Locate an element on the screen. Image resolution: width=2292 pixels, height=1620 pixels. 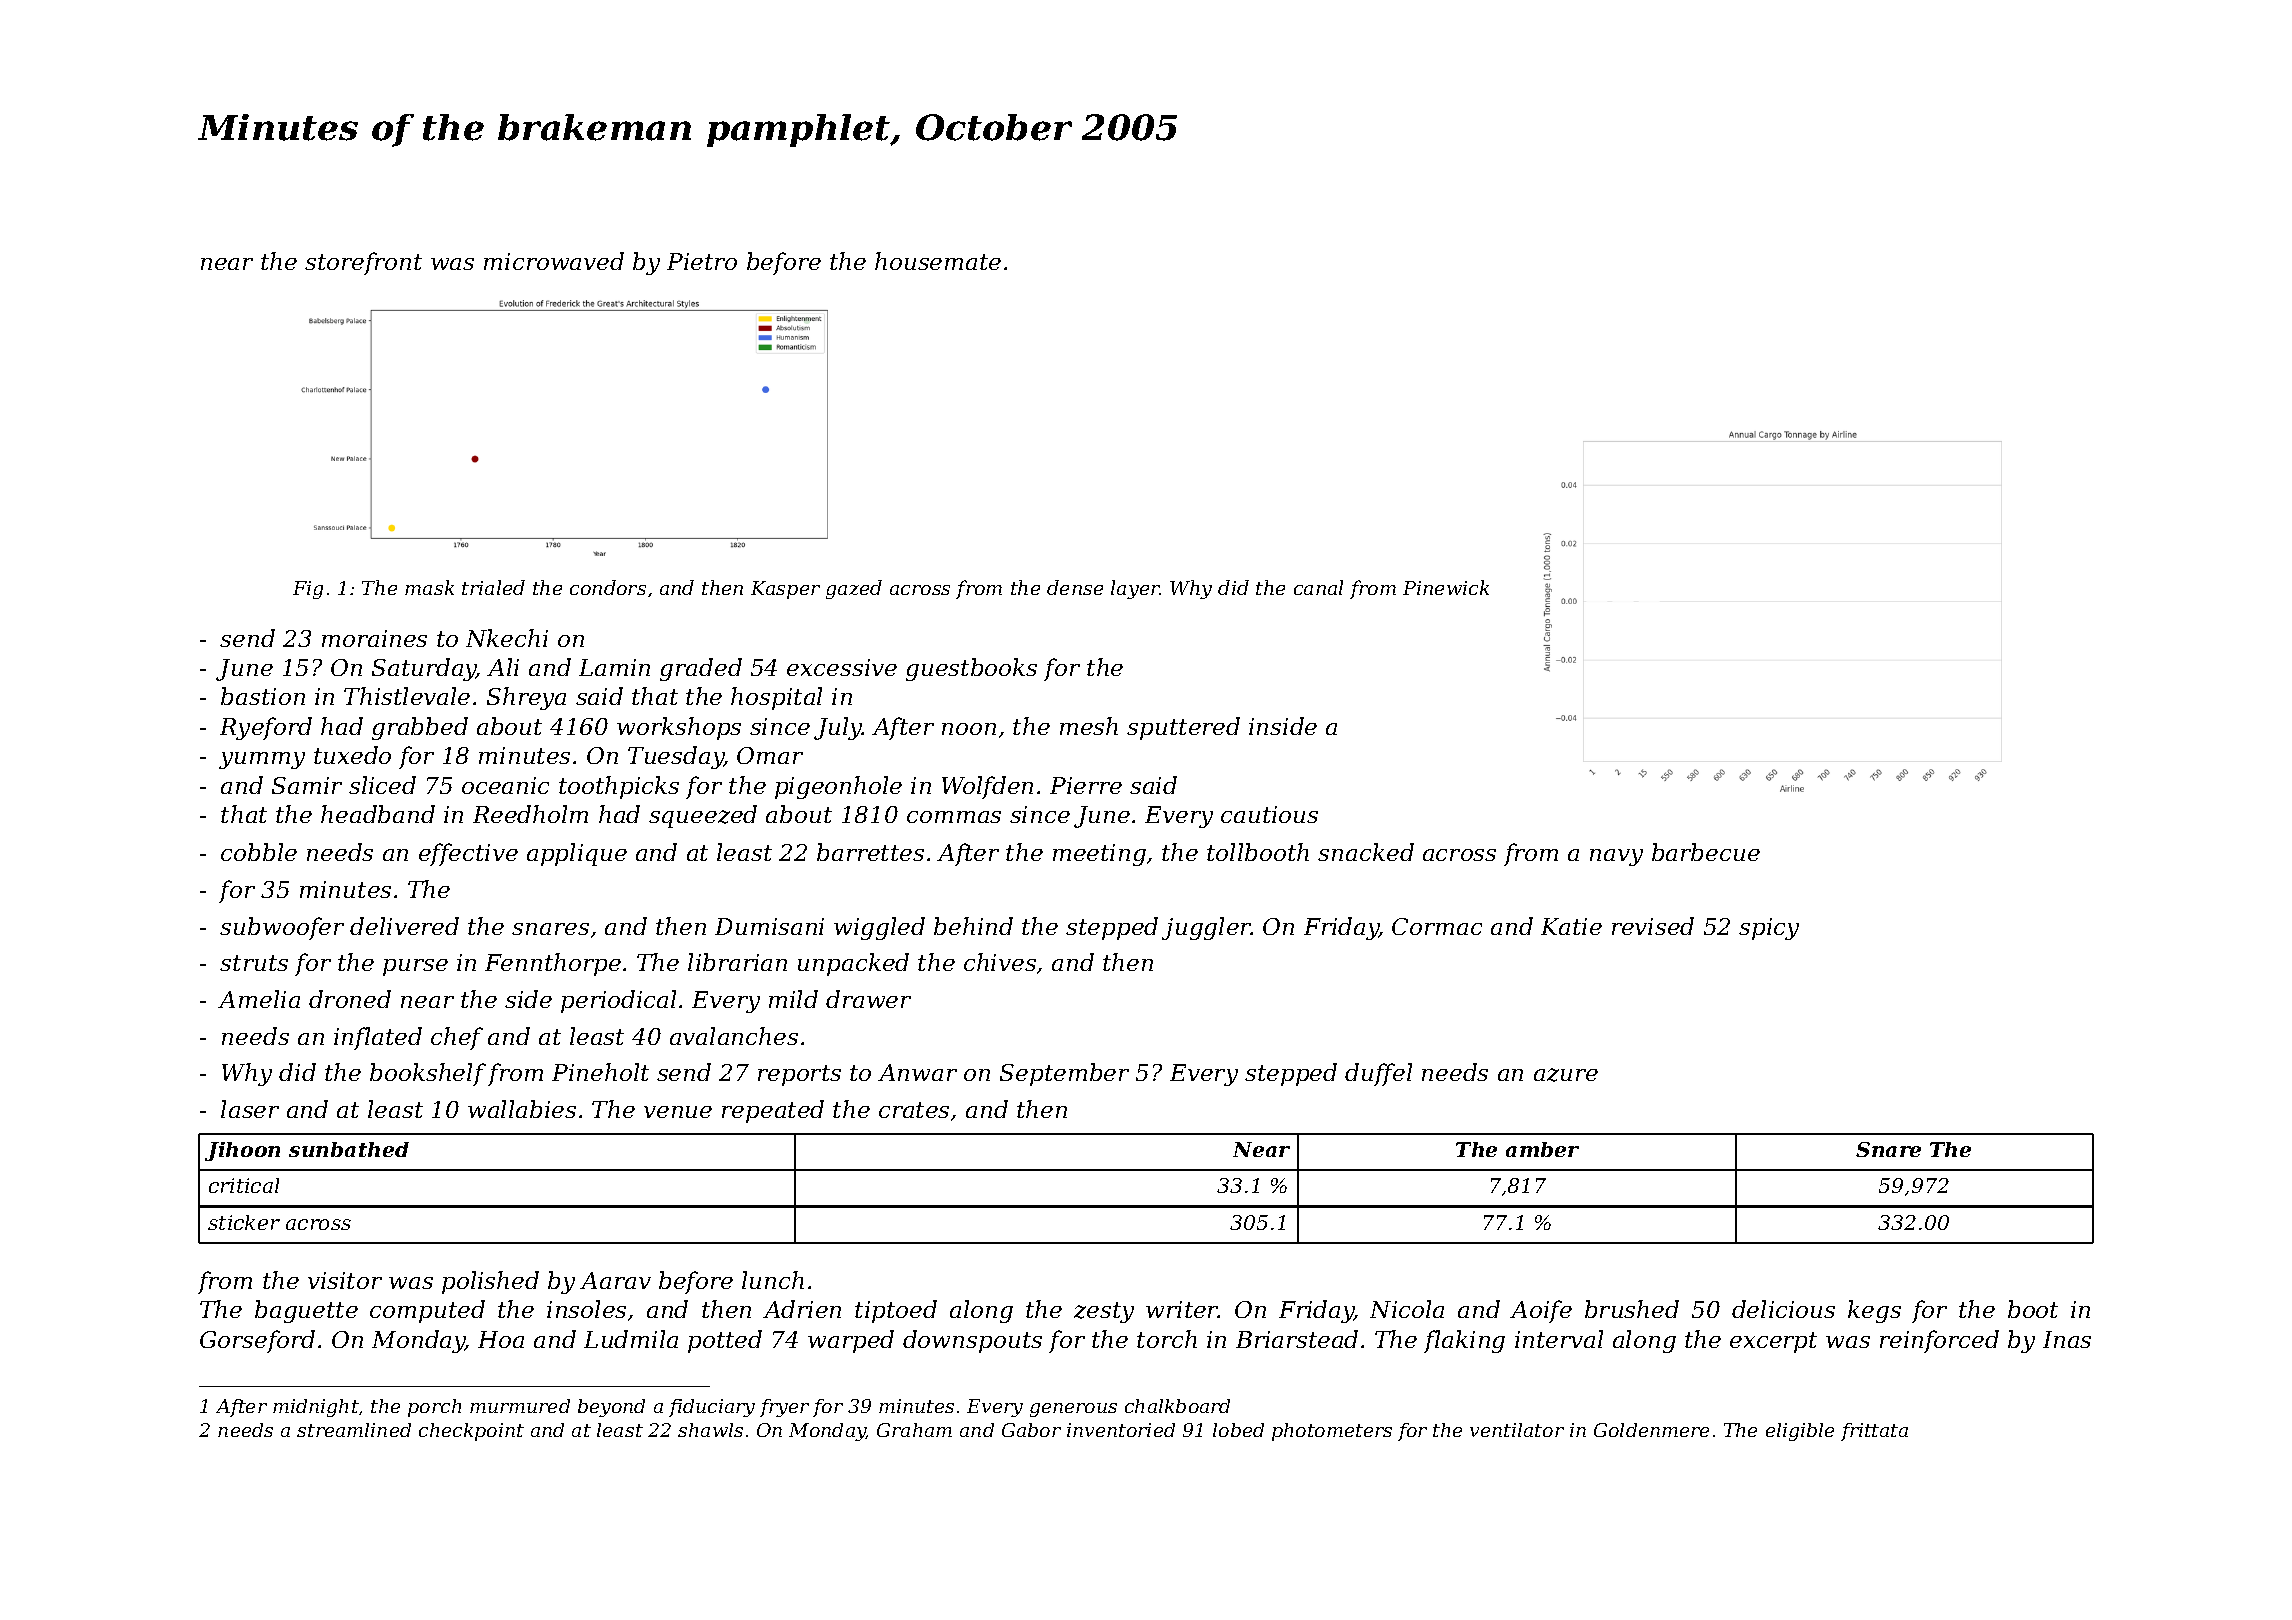
housemate is located at coordinates (938, 261).
